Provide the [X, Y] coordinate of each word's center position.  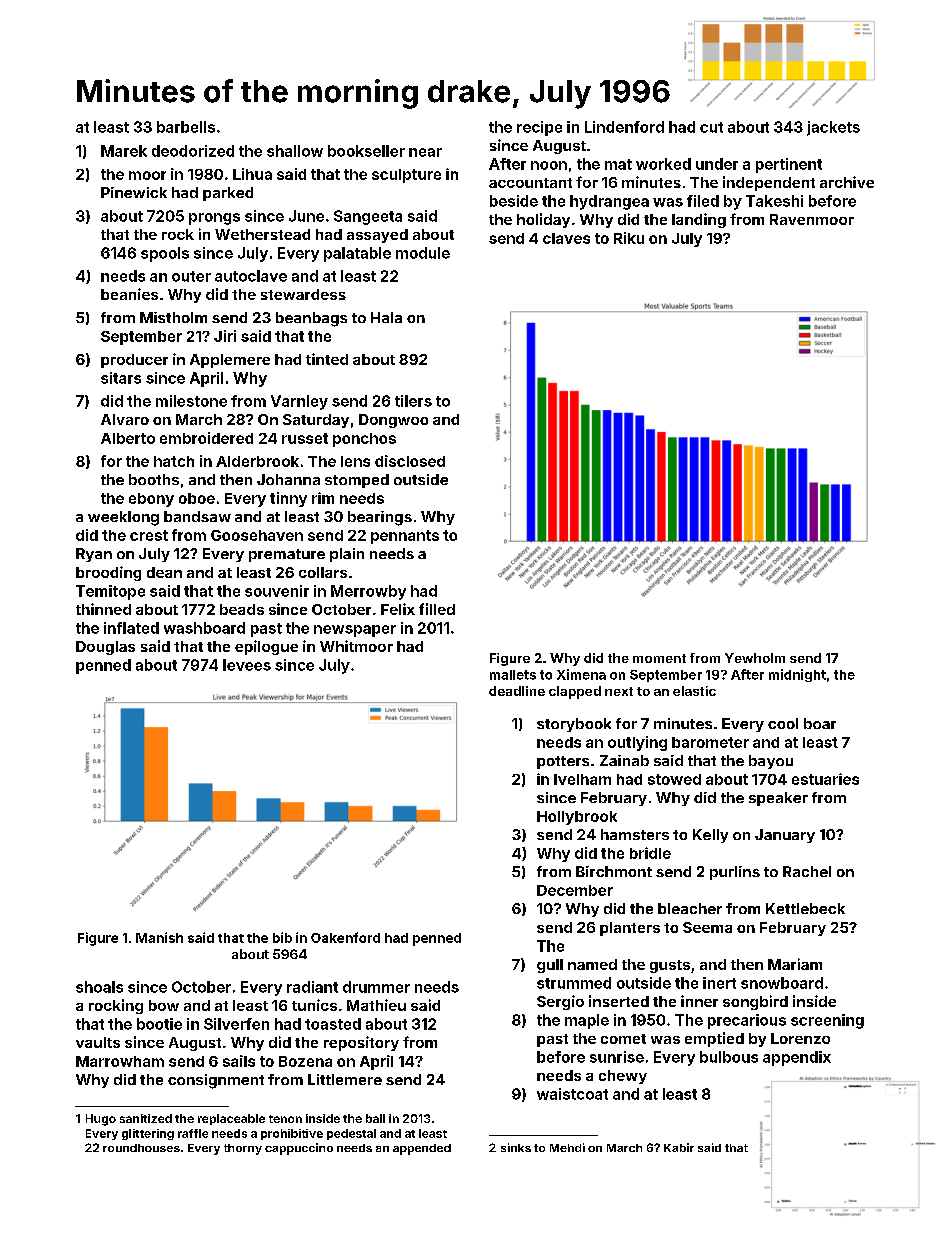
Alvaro [125, 419]
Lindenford [624, 127]
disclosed [410, 461]
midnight [797, 675]
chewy [623, 1077]
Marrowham [120, 1061]
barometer [710, 742]
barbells [186, 127]
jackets [833, 128]
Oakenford [345, 937]
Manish [159, 937]
